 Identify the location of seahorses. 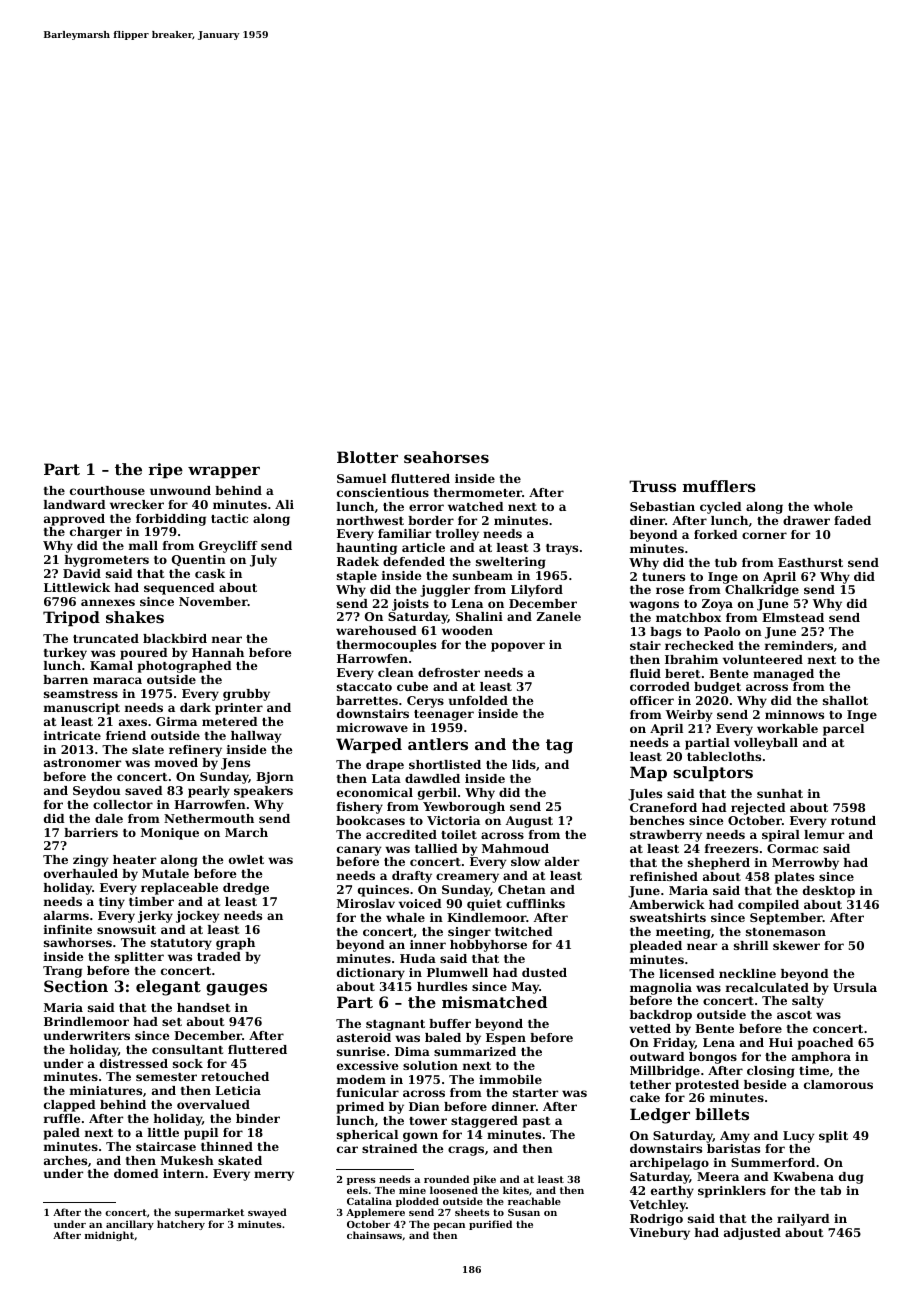
(446, 457).
